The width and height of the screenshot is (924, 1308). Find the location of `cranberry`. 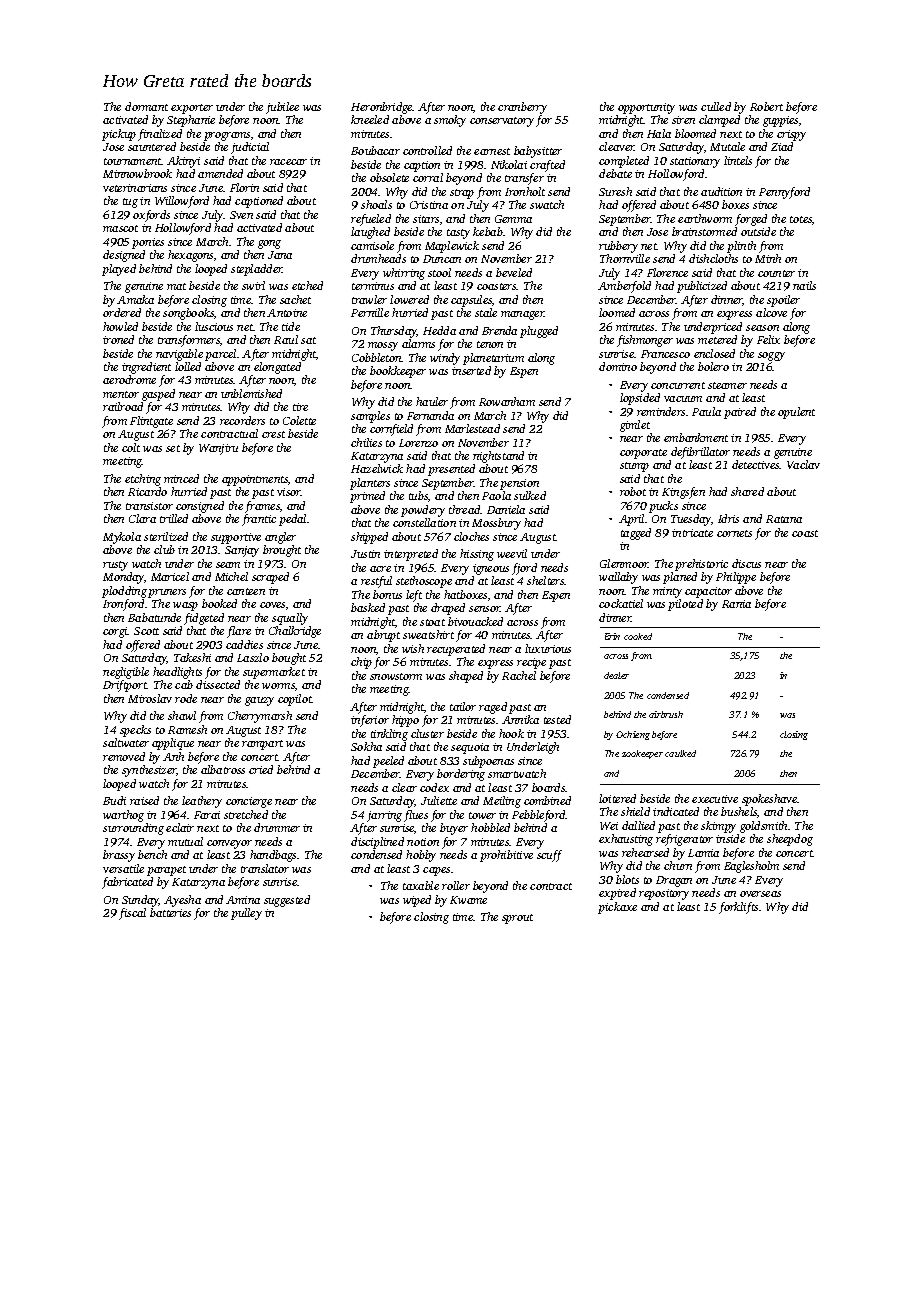

cranberry is located at coordinates (522, 108).
